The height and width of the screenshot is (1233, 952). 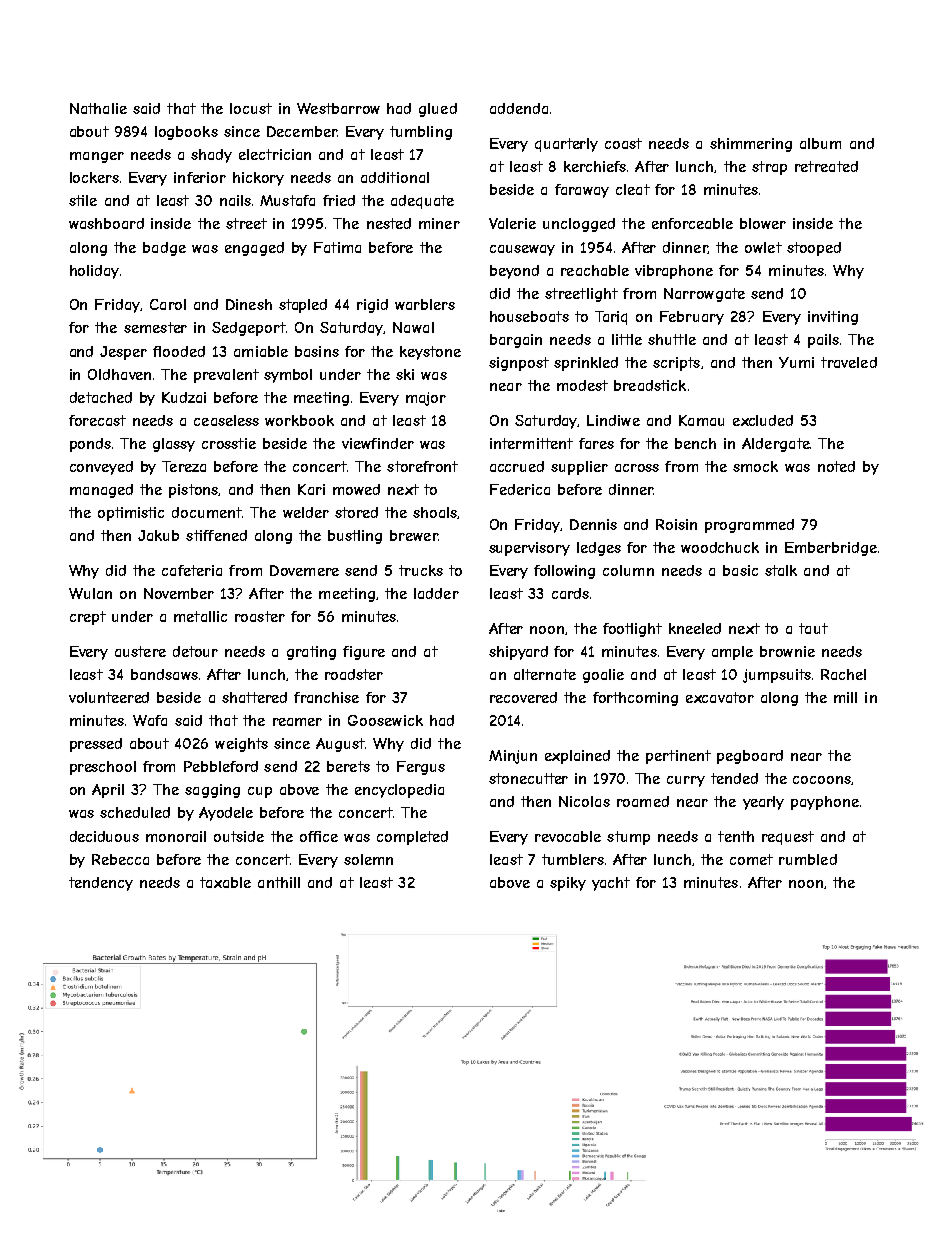 What do you see at coordinates (813, 628) in the screenshot?
I see `taut` at bounding box center [813, 628].
